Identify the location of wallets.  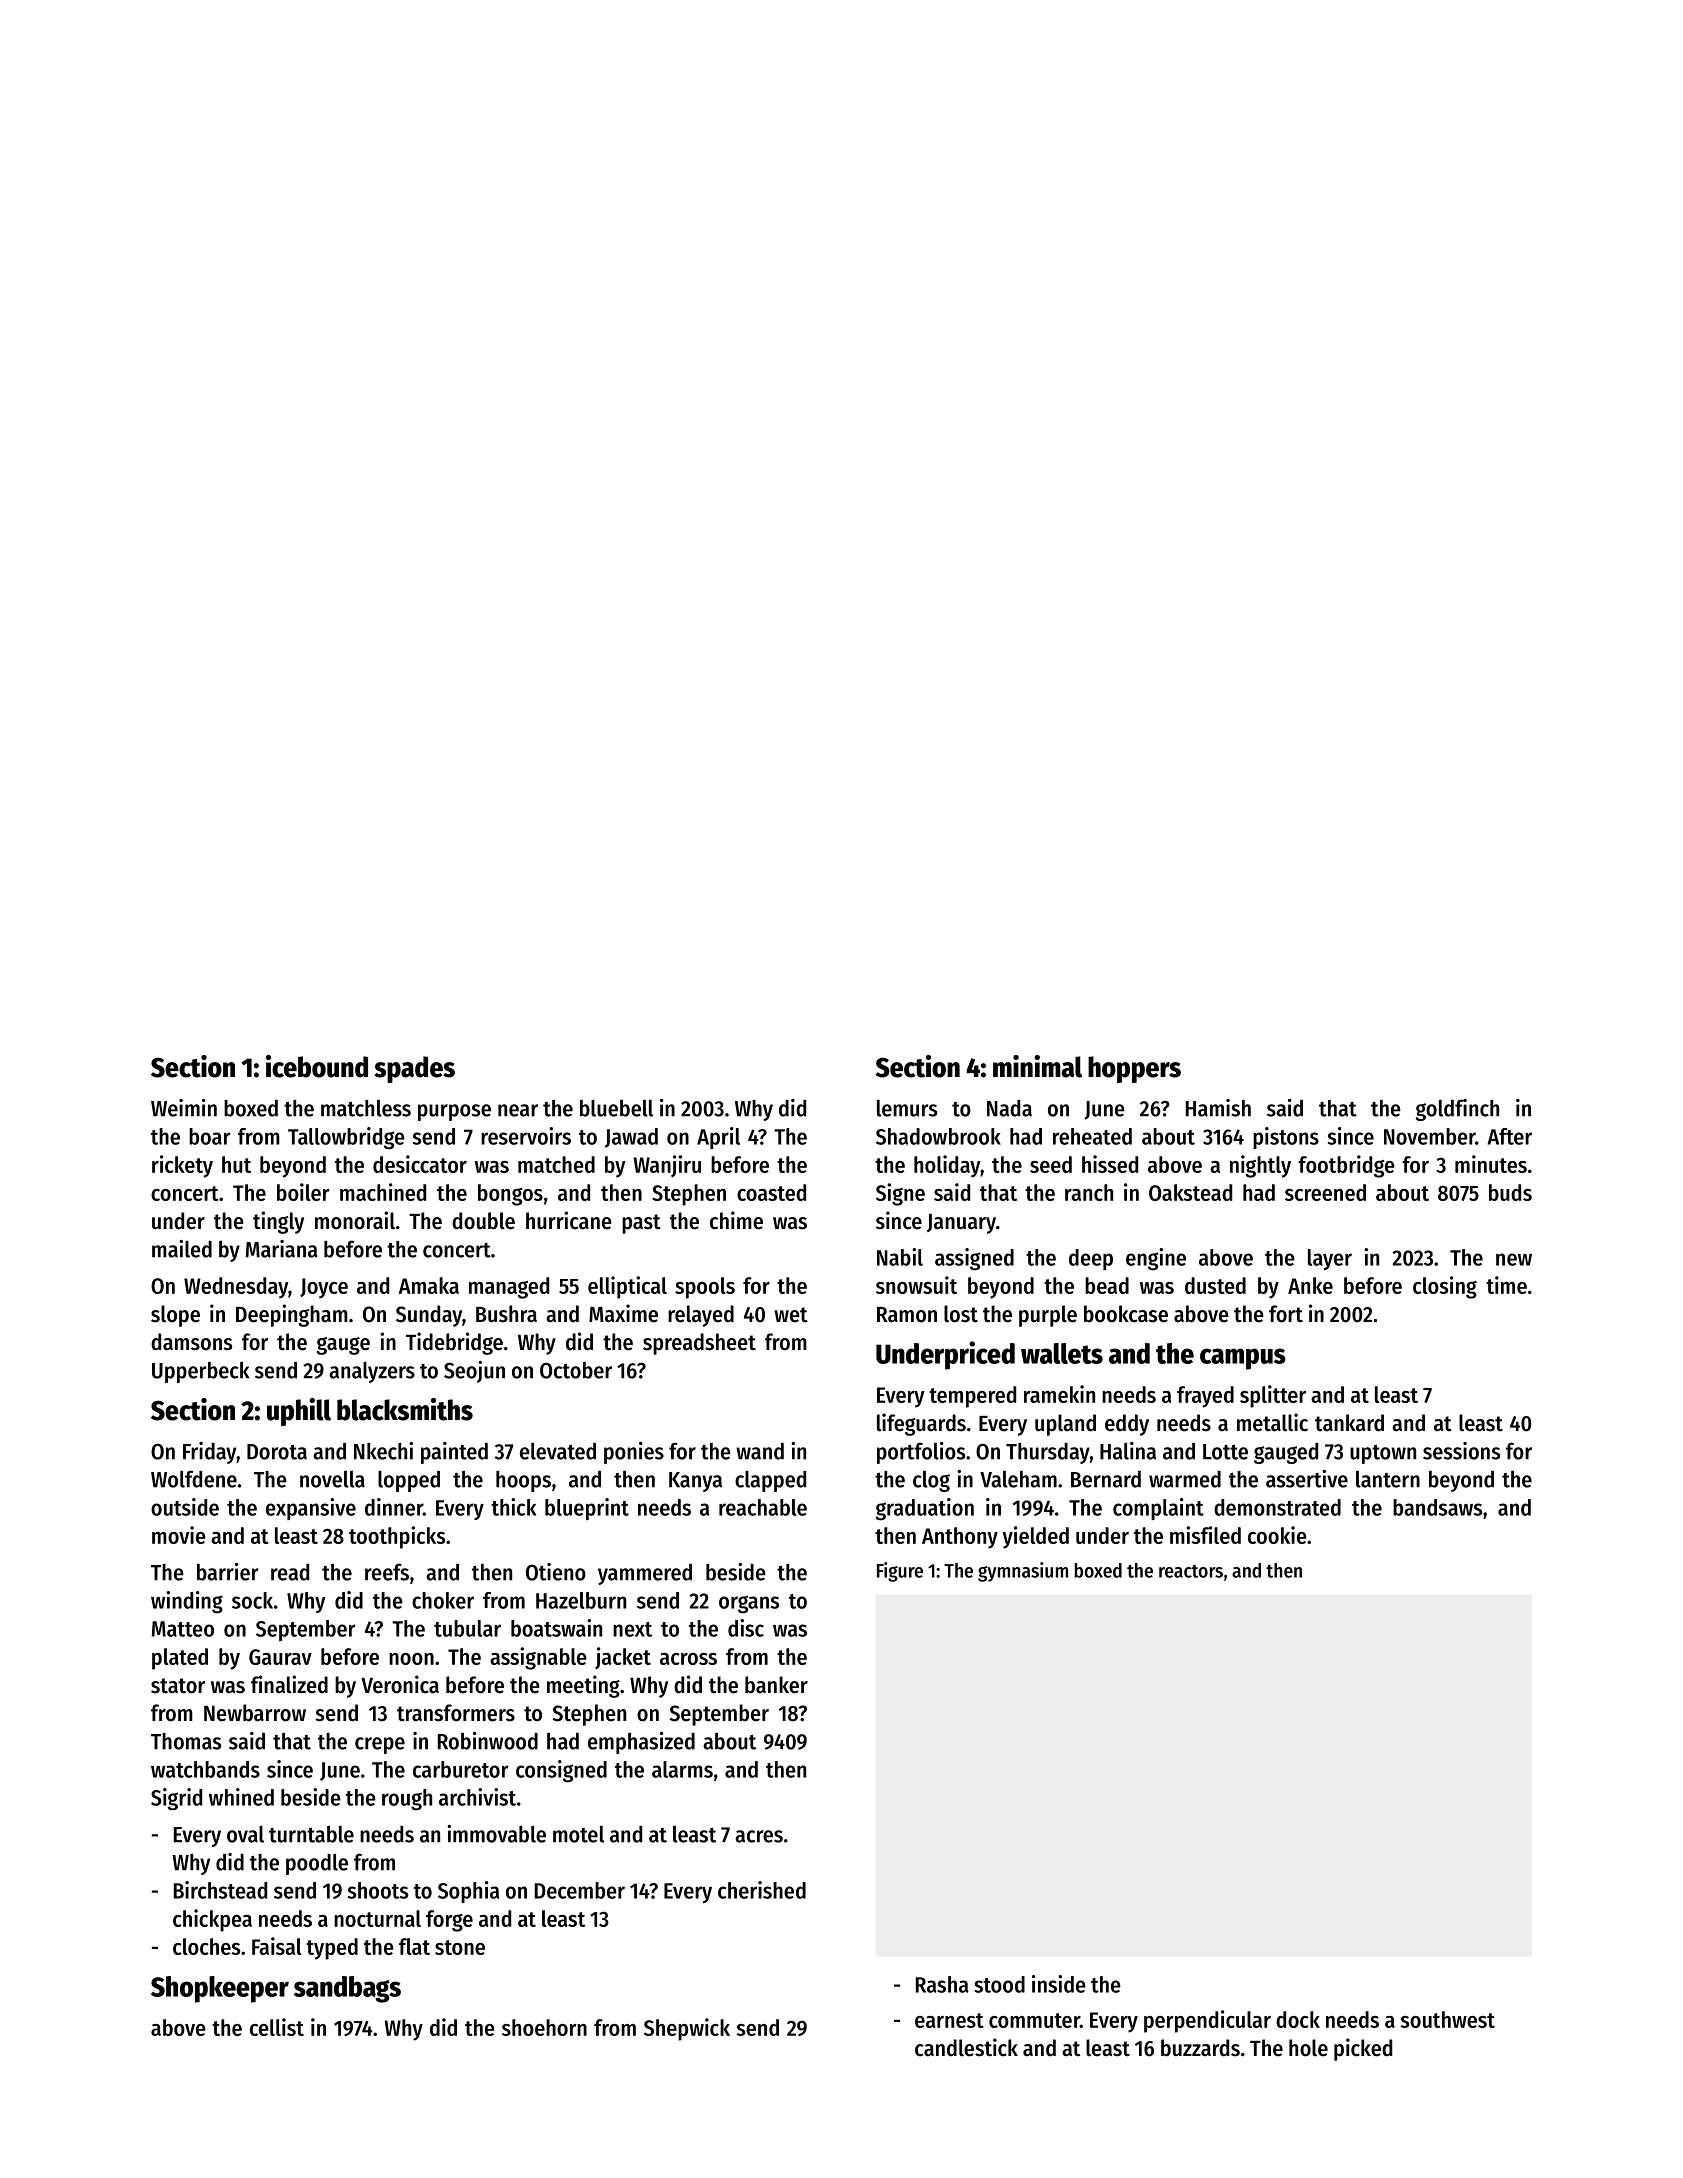
(1062, 1353).
